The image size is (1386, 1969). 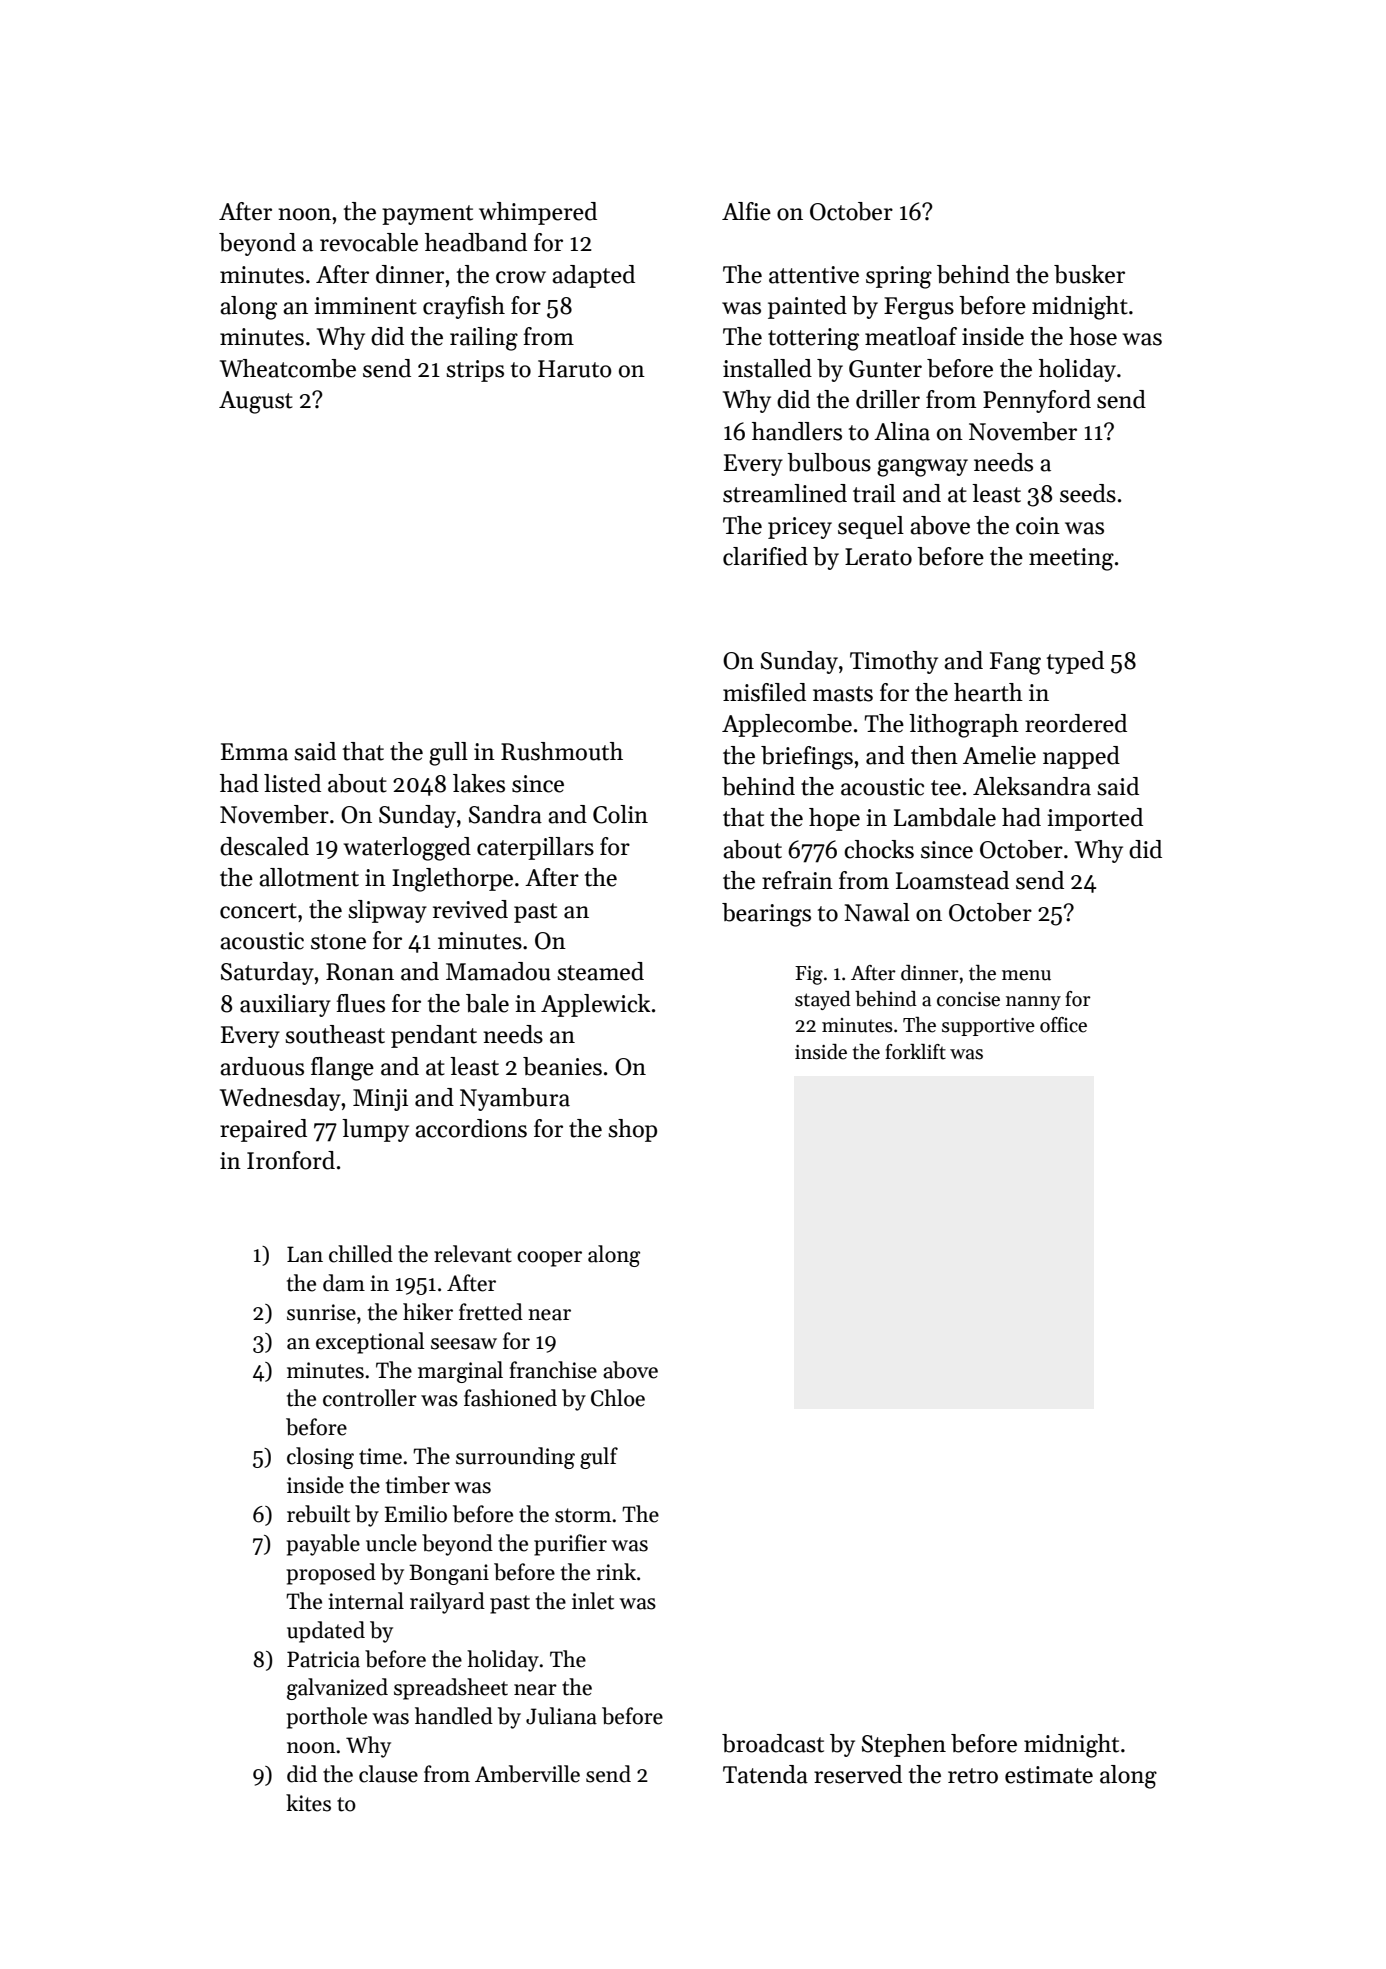 I want to click on kites, so click(x=308, y=1803).
